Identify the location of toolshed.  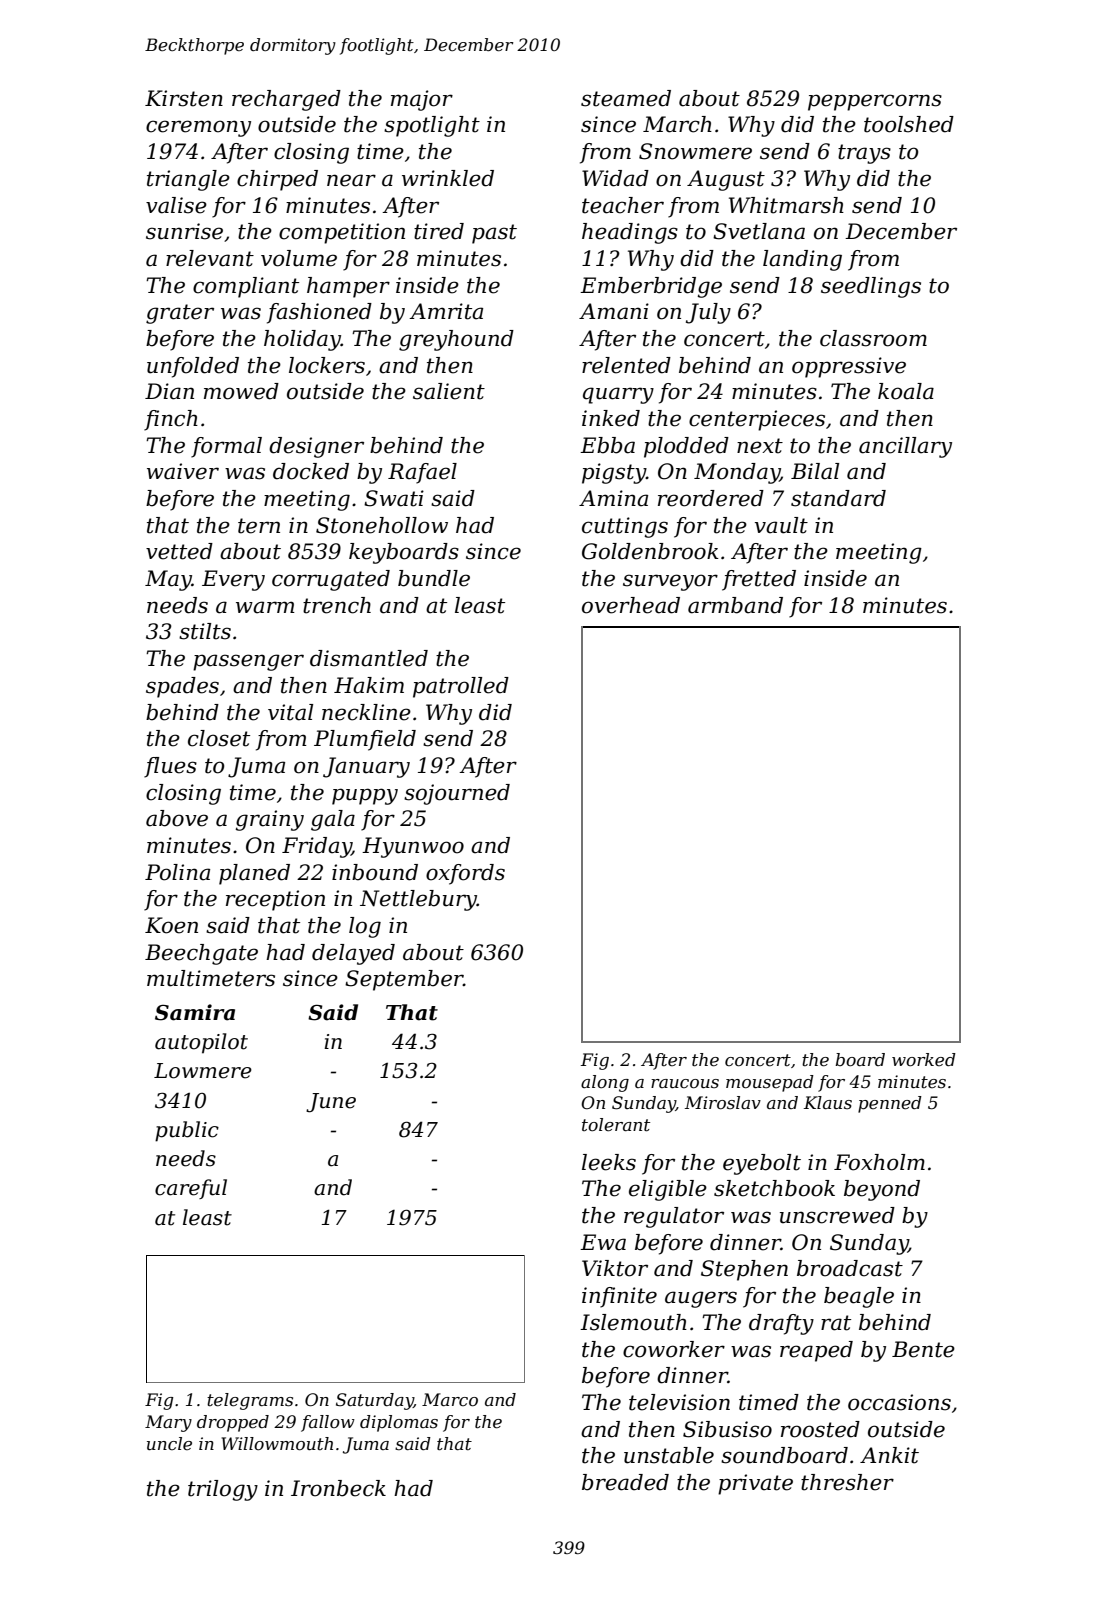
(909, 124).
